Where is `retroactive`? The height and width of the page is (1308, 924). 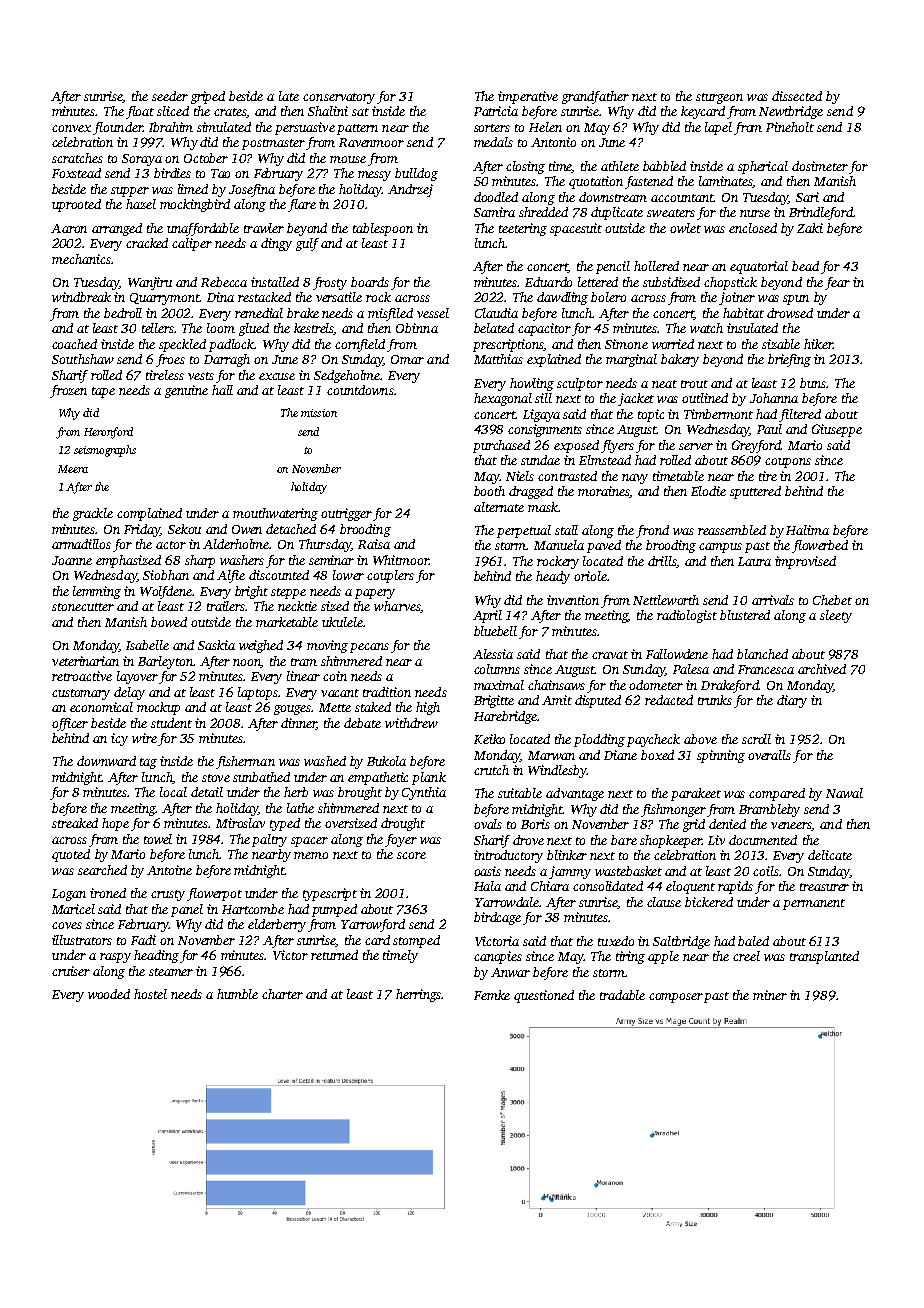
retroactive is located at coordinates (82, 676).
